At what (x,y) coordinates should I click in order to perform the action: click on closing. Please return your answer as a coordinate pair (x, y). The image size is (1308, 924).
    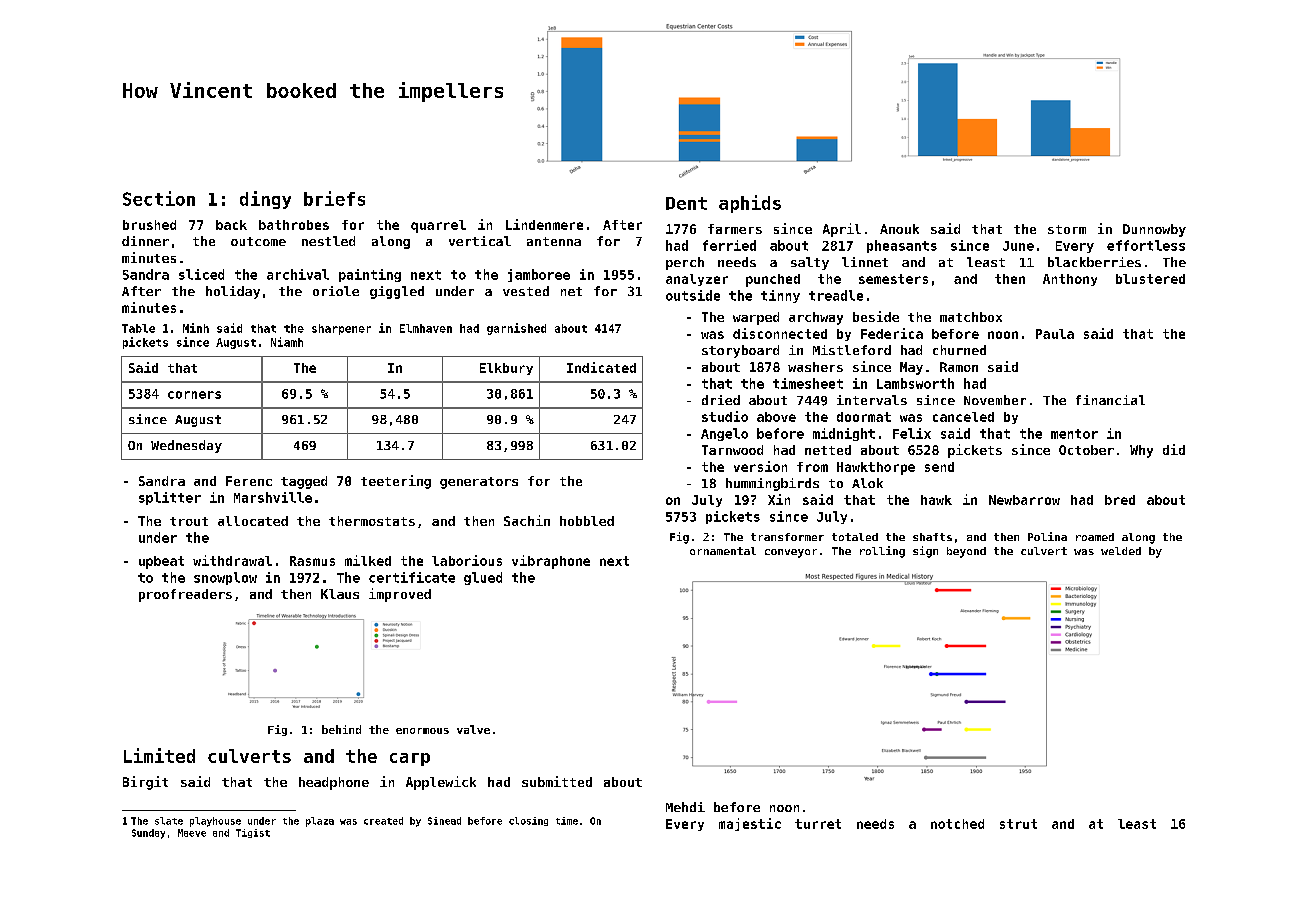
    Looking at the image, I should click on (528, 821).
